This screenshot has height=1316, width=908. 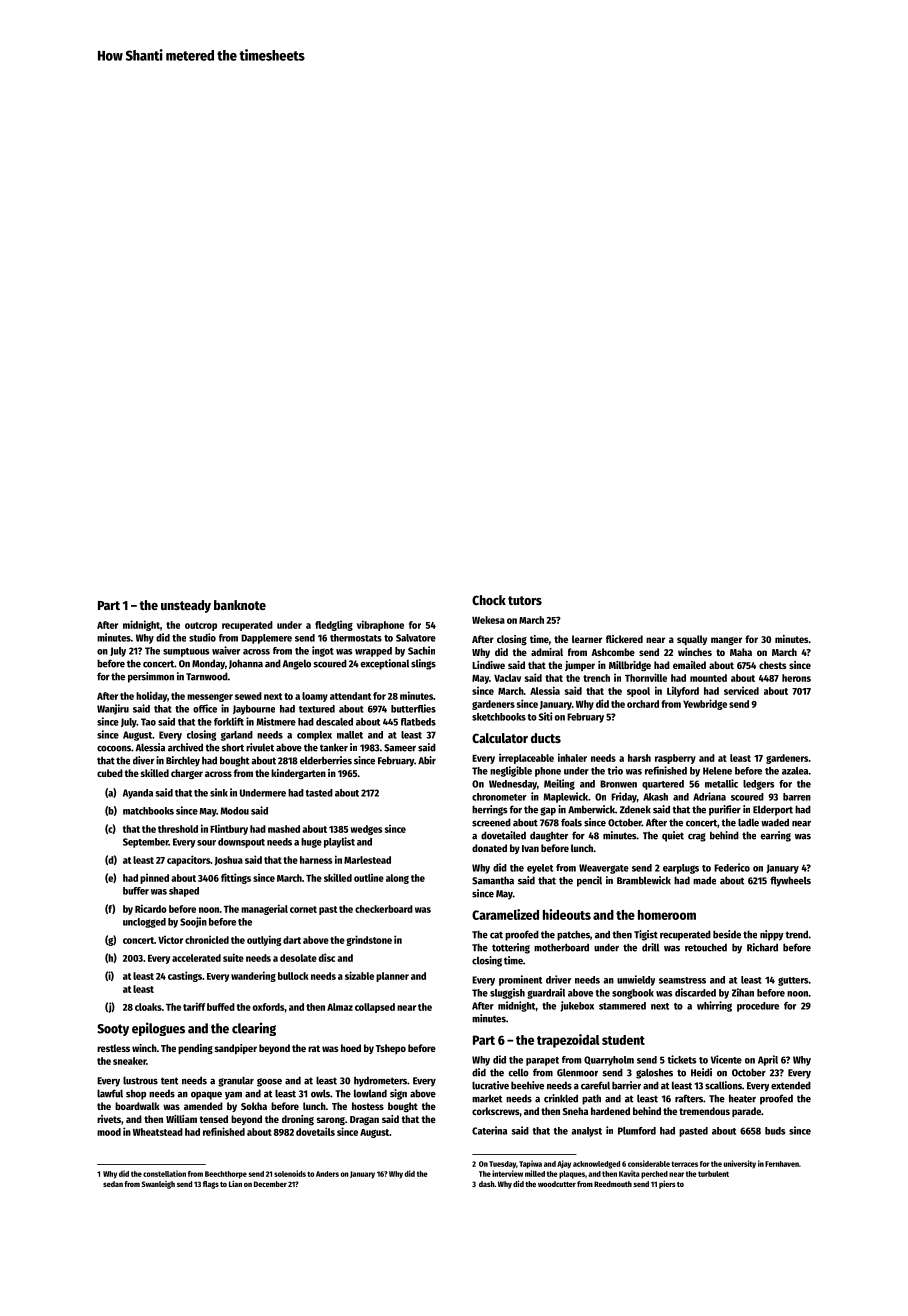 What do you see at coordinates (219, 792) in the screenshot?
I see `sink` at bounding box center [219, 792].
